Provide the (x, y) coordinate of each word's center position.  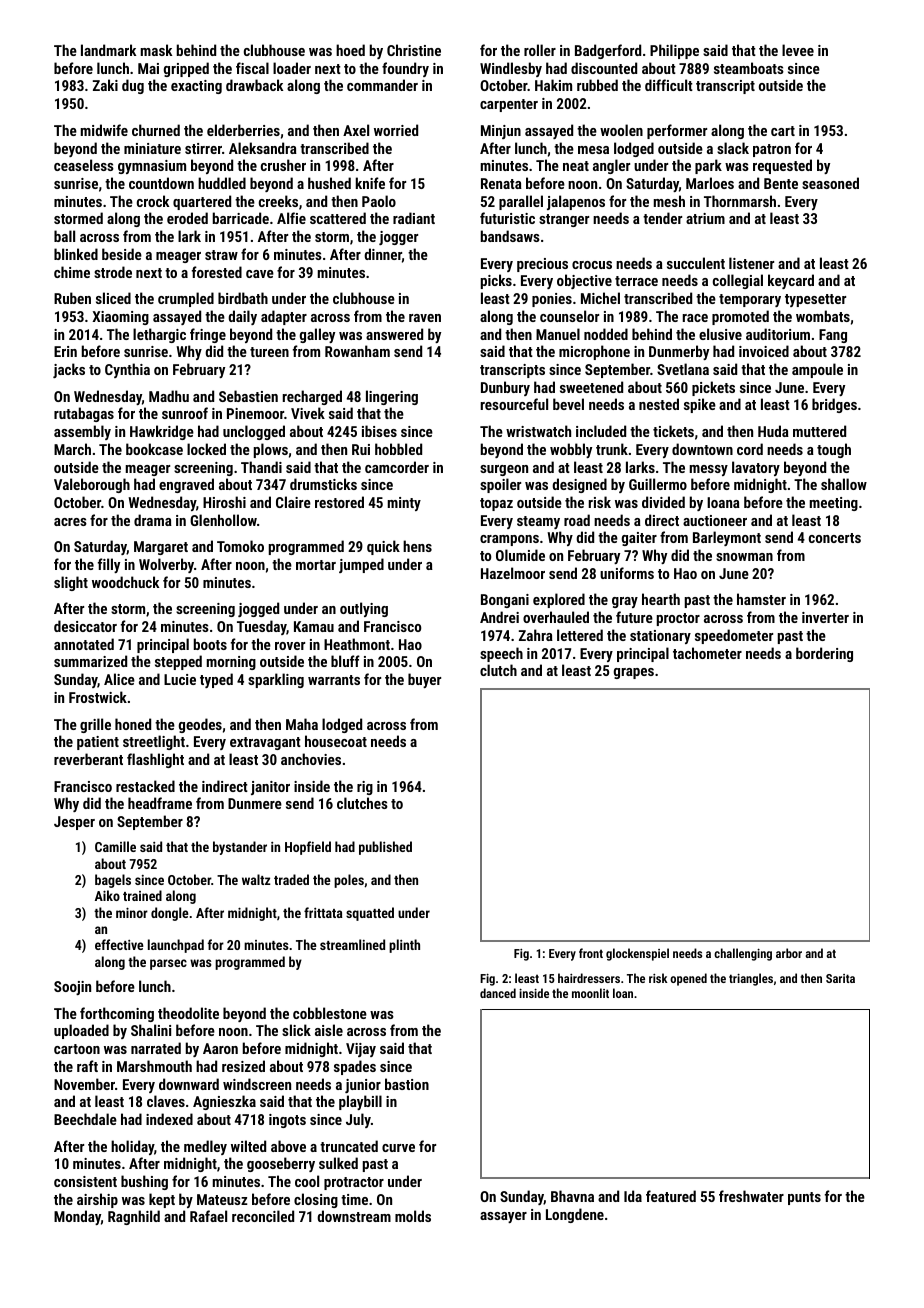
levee (798, 50)
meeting (834, 504)
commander (382, 85)
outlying (364, 609)
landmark (108, 50)
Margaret (161, 548)
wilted (248, 1146)
